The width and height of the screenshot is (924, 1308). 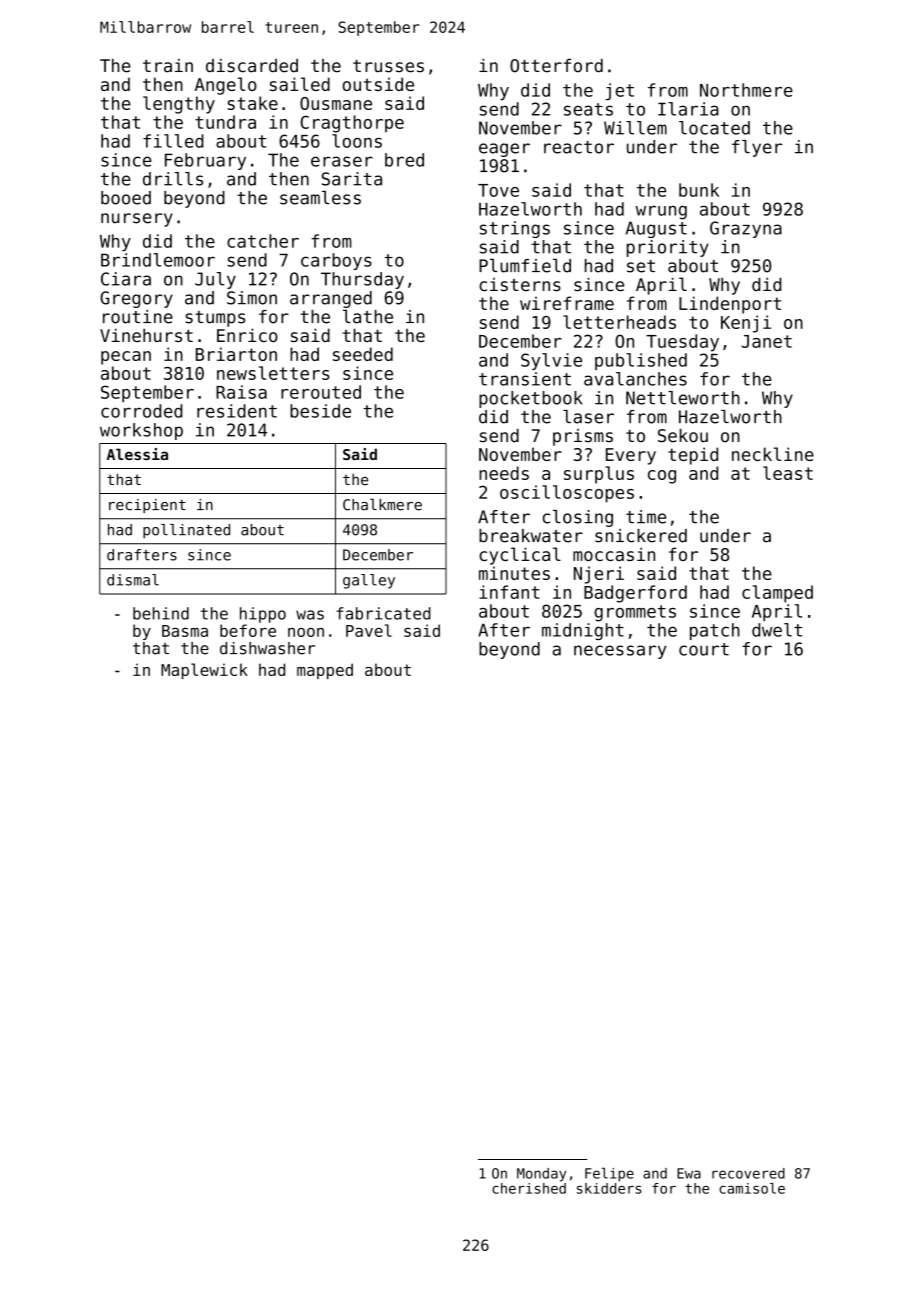 I want to click on Grazyna, so click(x=746, y=229).
